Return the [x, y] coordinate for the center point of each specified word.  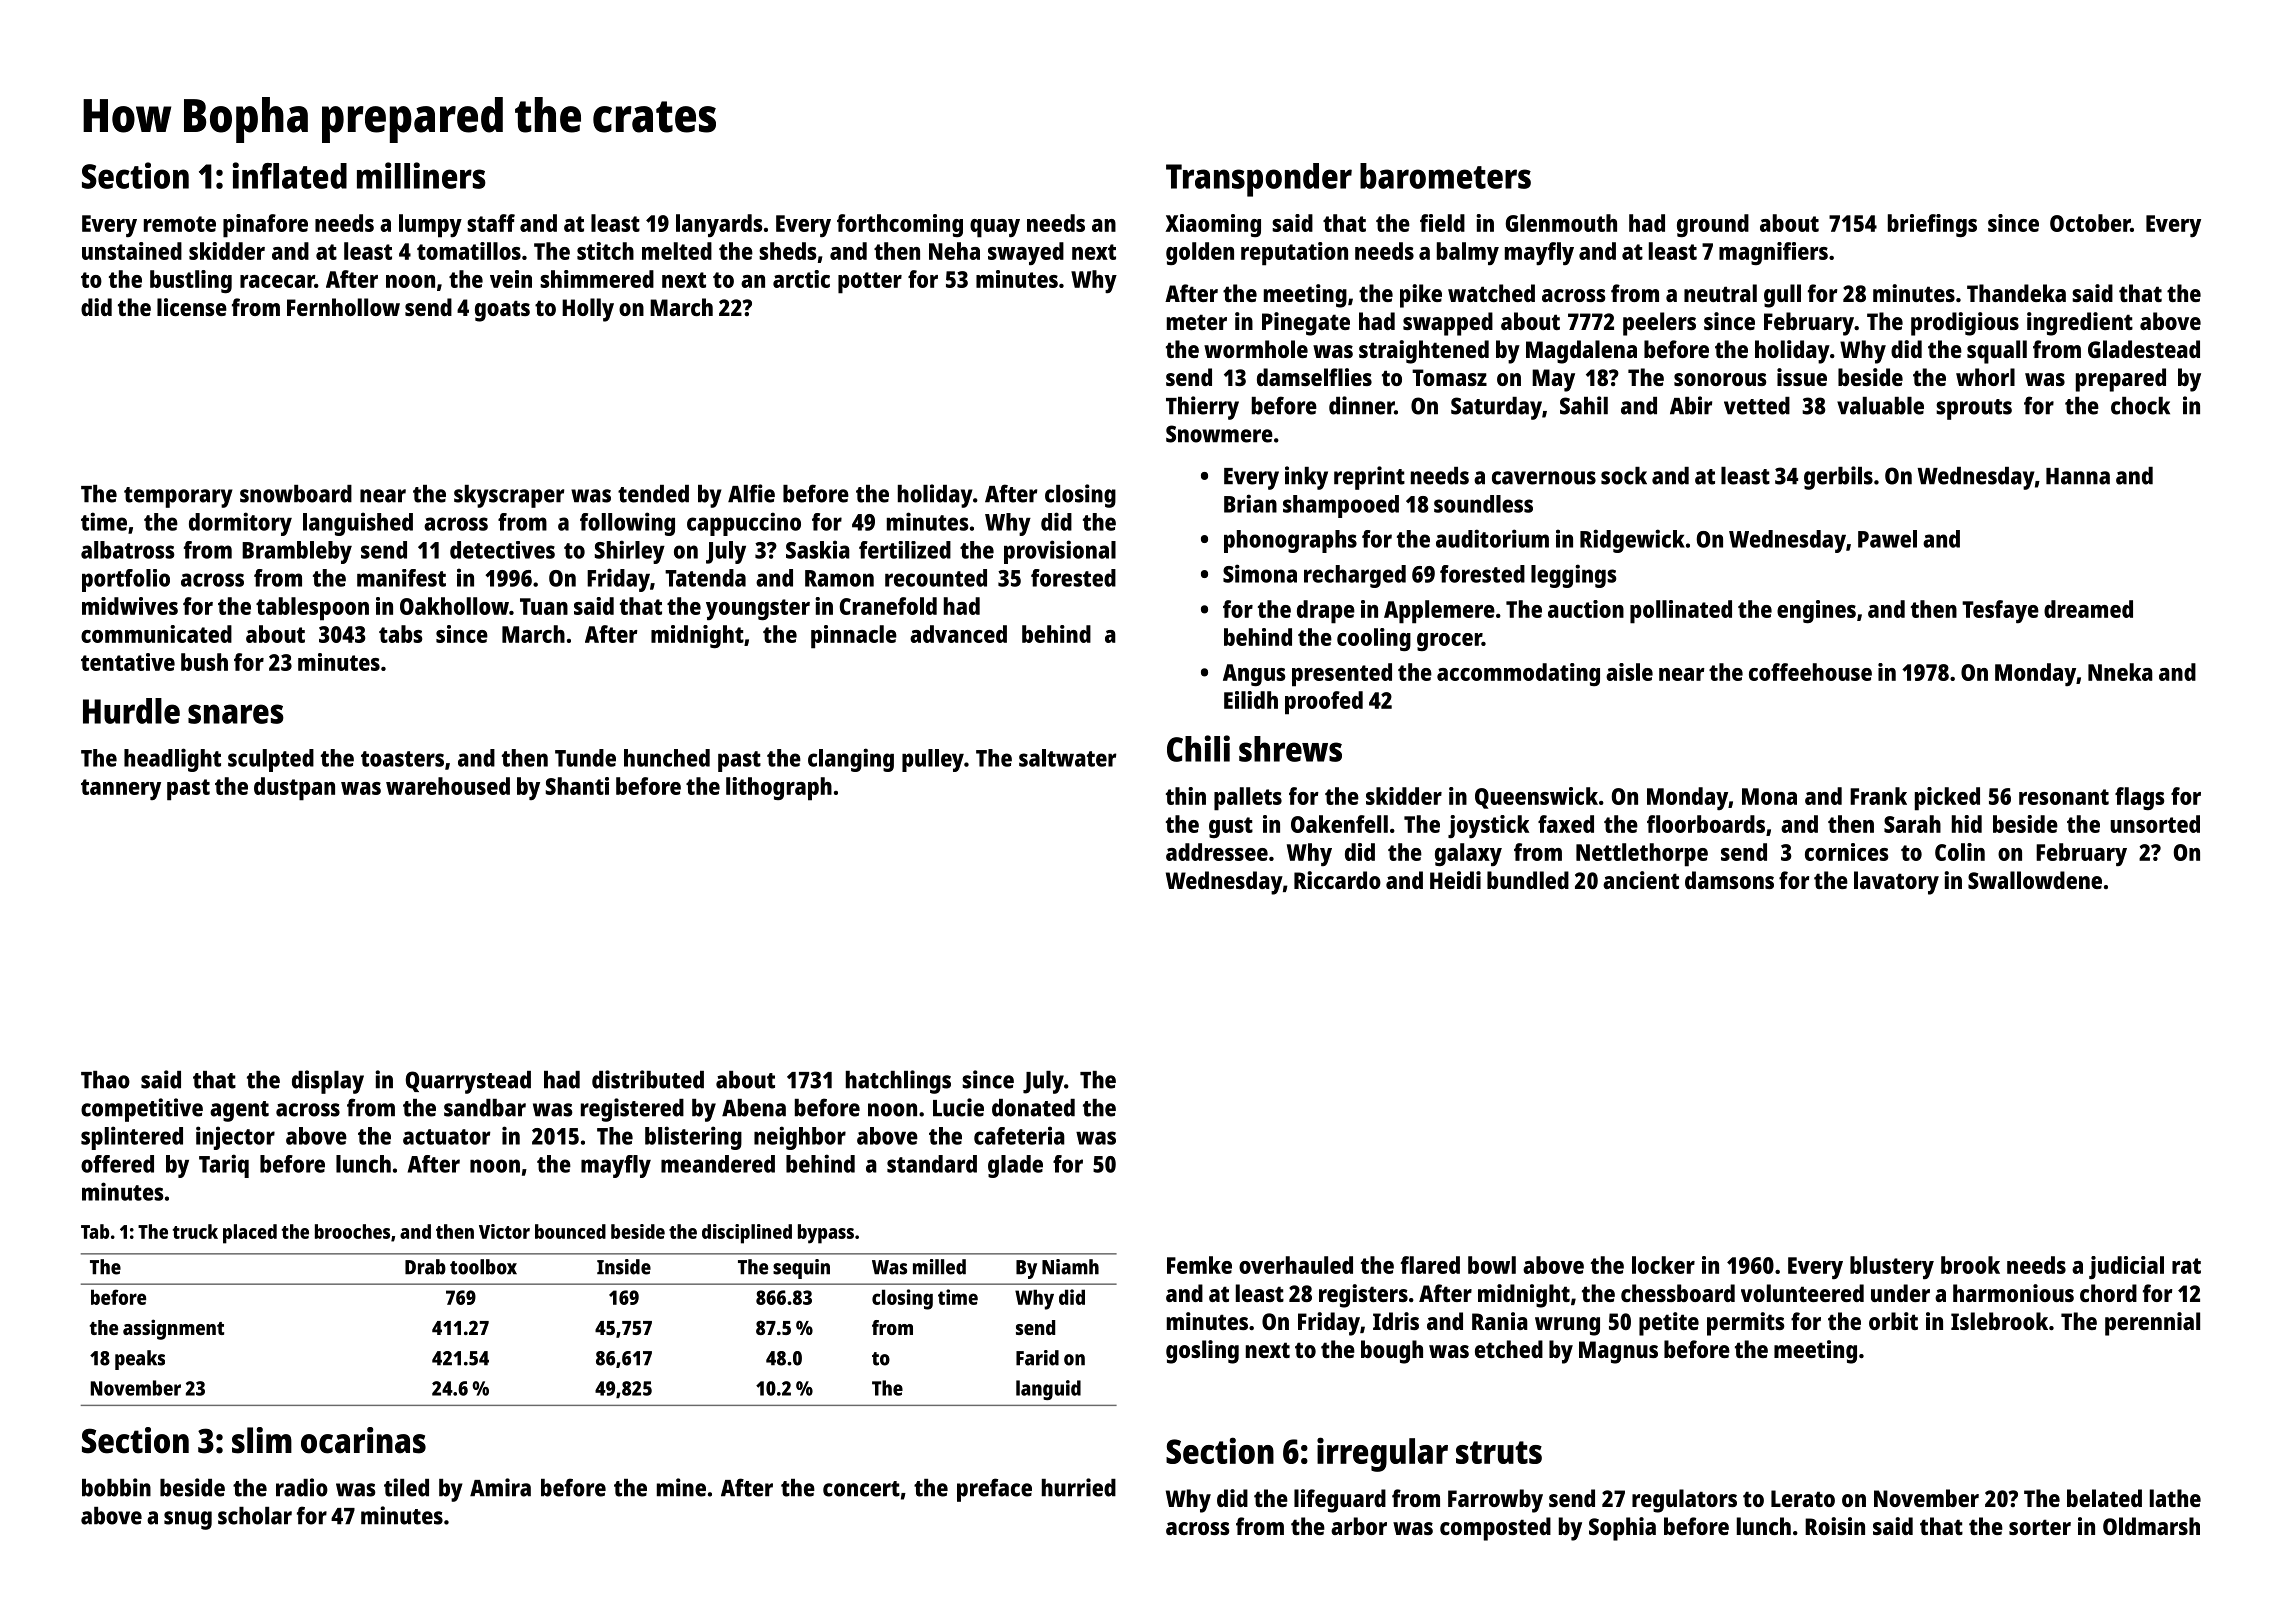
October [2090, 223]
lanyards [719, 226]
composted [1495, 1529]
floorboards [1706, 824]
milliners [421, 175]
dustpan [294, 789]
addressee [1217, 852]
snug [188, 1520]
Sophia [1622, 1529]
